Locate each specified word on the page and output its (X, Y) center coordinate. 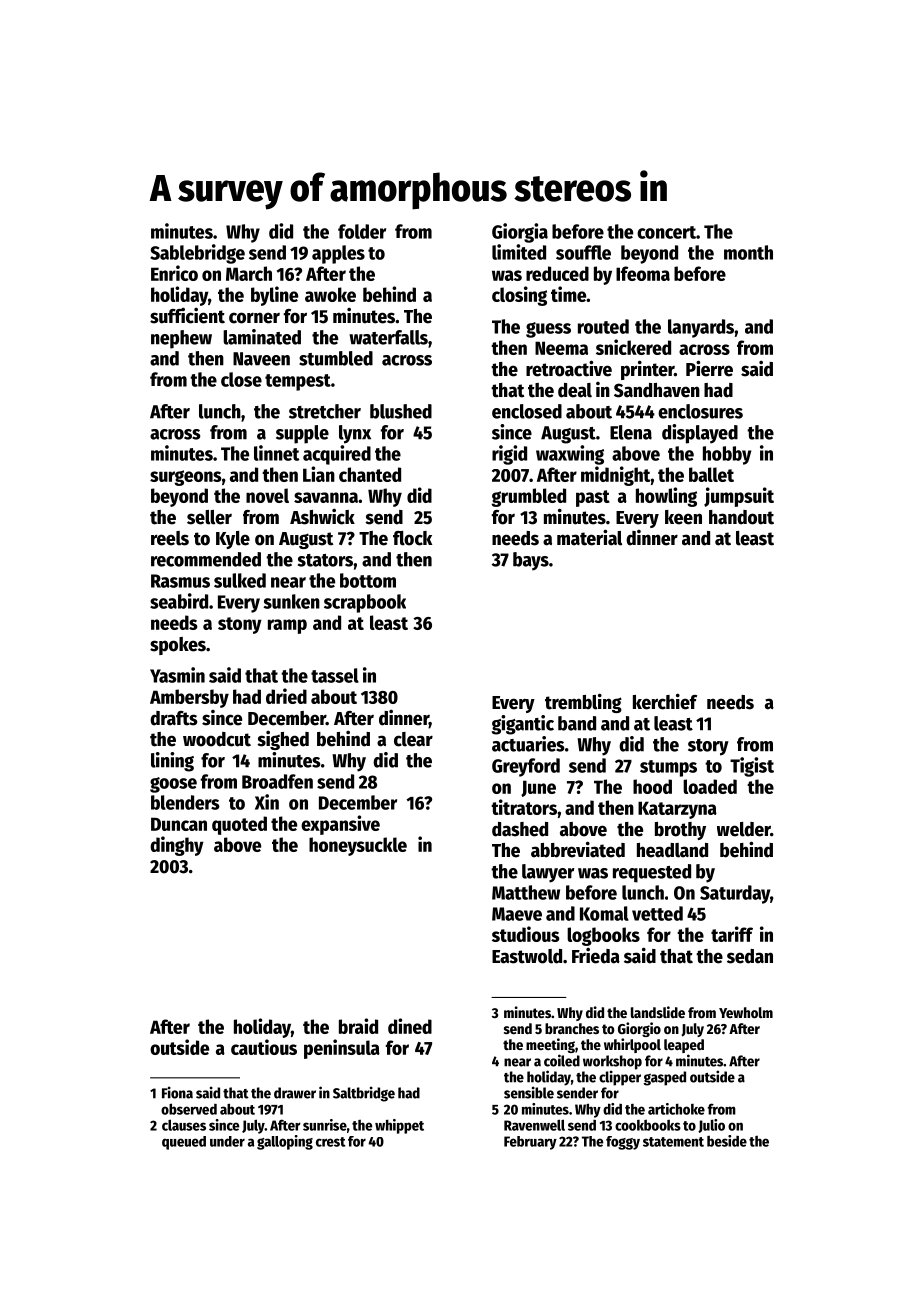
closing (519, 296)
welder (744, 829)
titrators (524, 807)
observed (189, 1109)
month (748, 252)
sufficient (187, 316)
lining (172, 762)
